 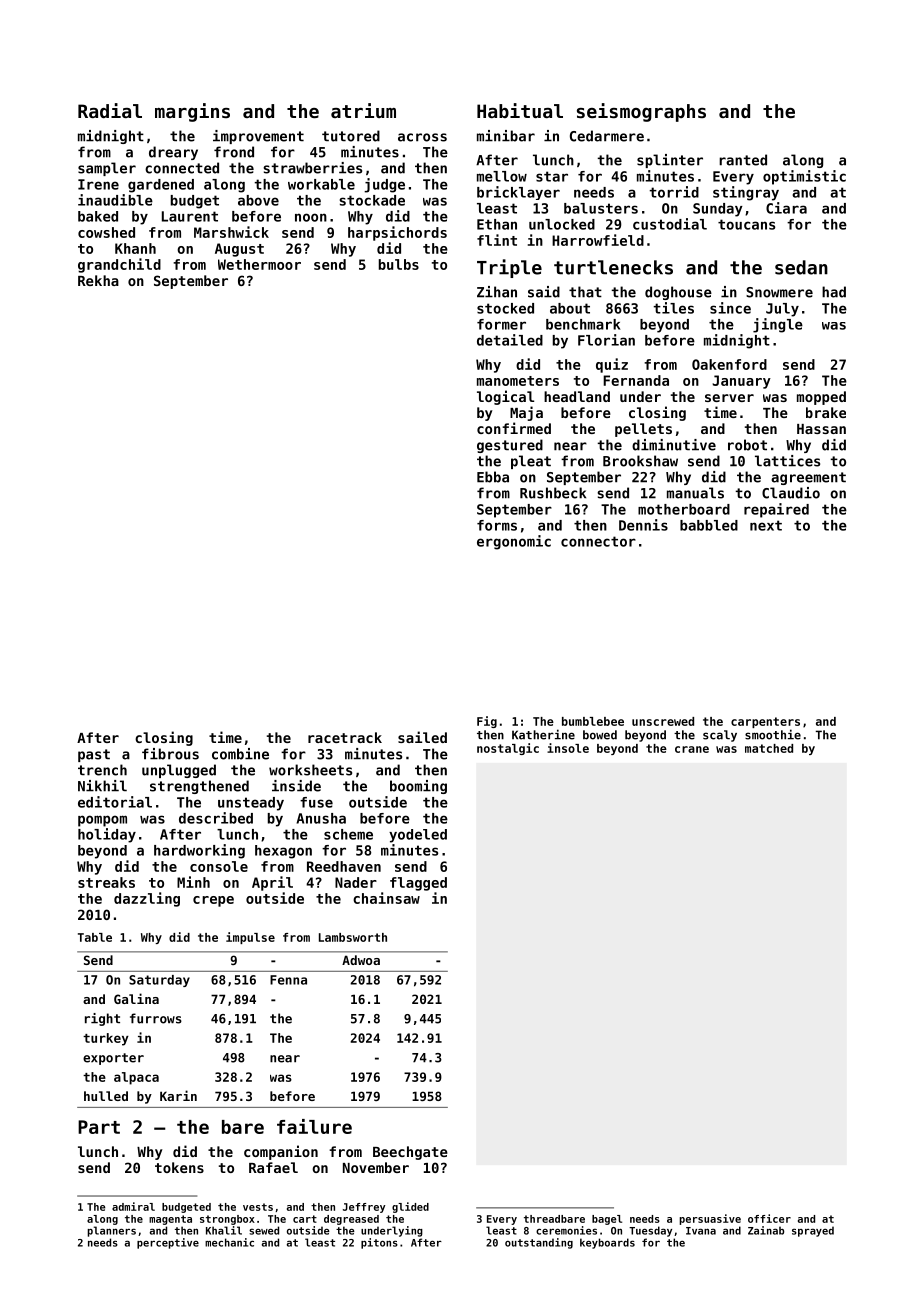 What do you see at coordinates (663, 721) in the image?
I see `unscrewed` at bounding box center [663, 721].
